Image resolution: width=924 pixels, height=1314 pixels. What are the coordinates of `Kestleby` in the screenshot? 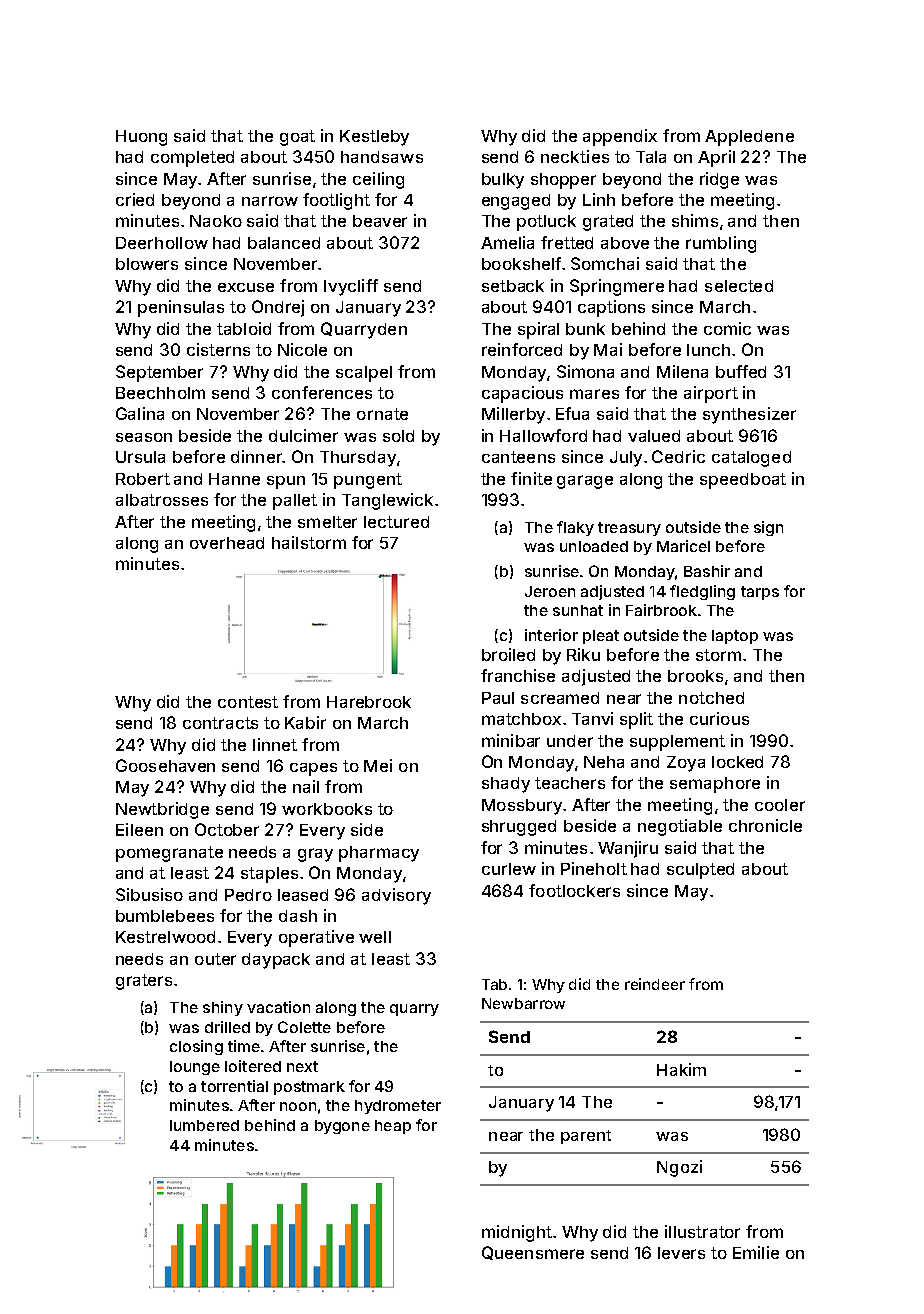 It's located at (374, 138).
